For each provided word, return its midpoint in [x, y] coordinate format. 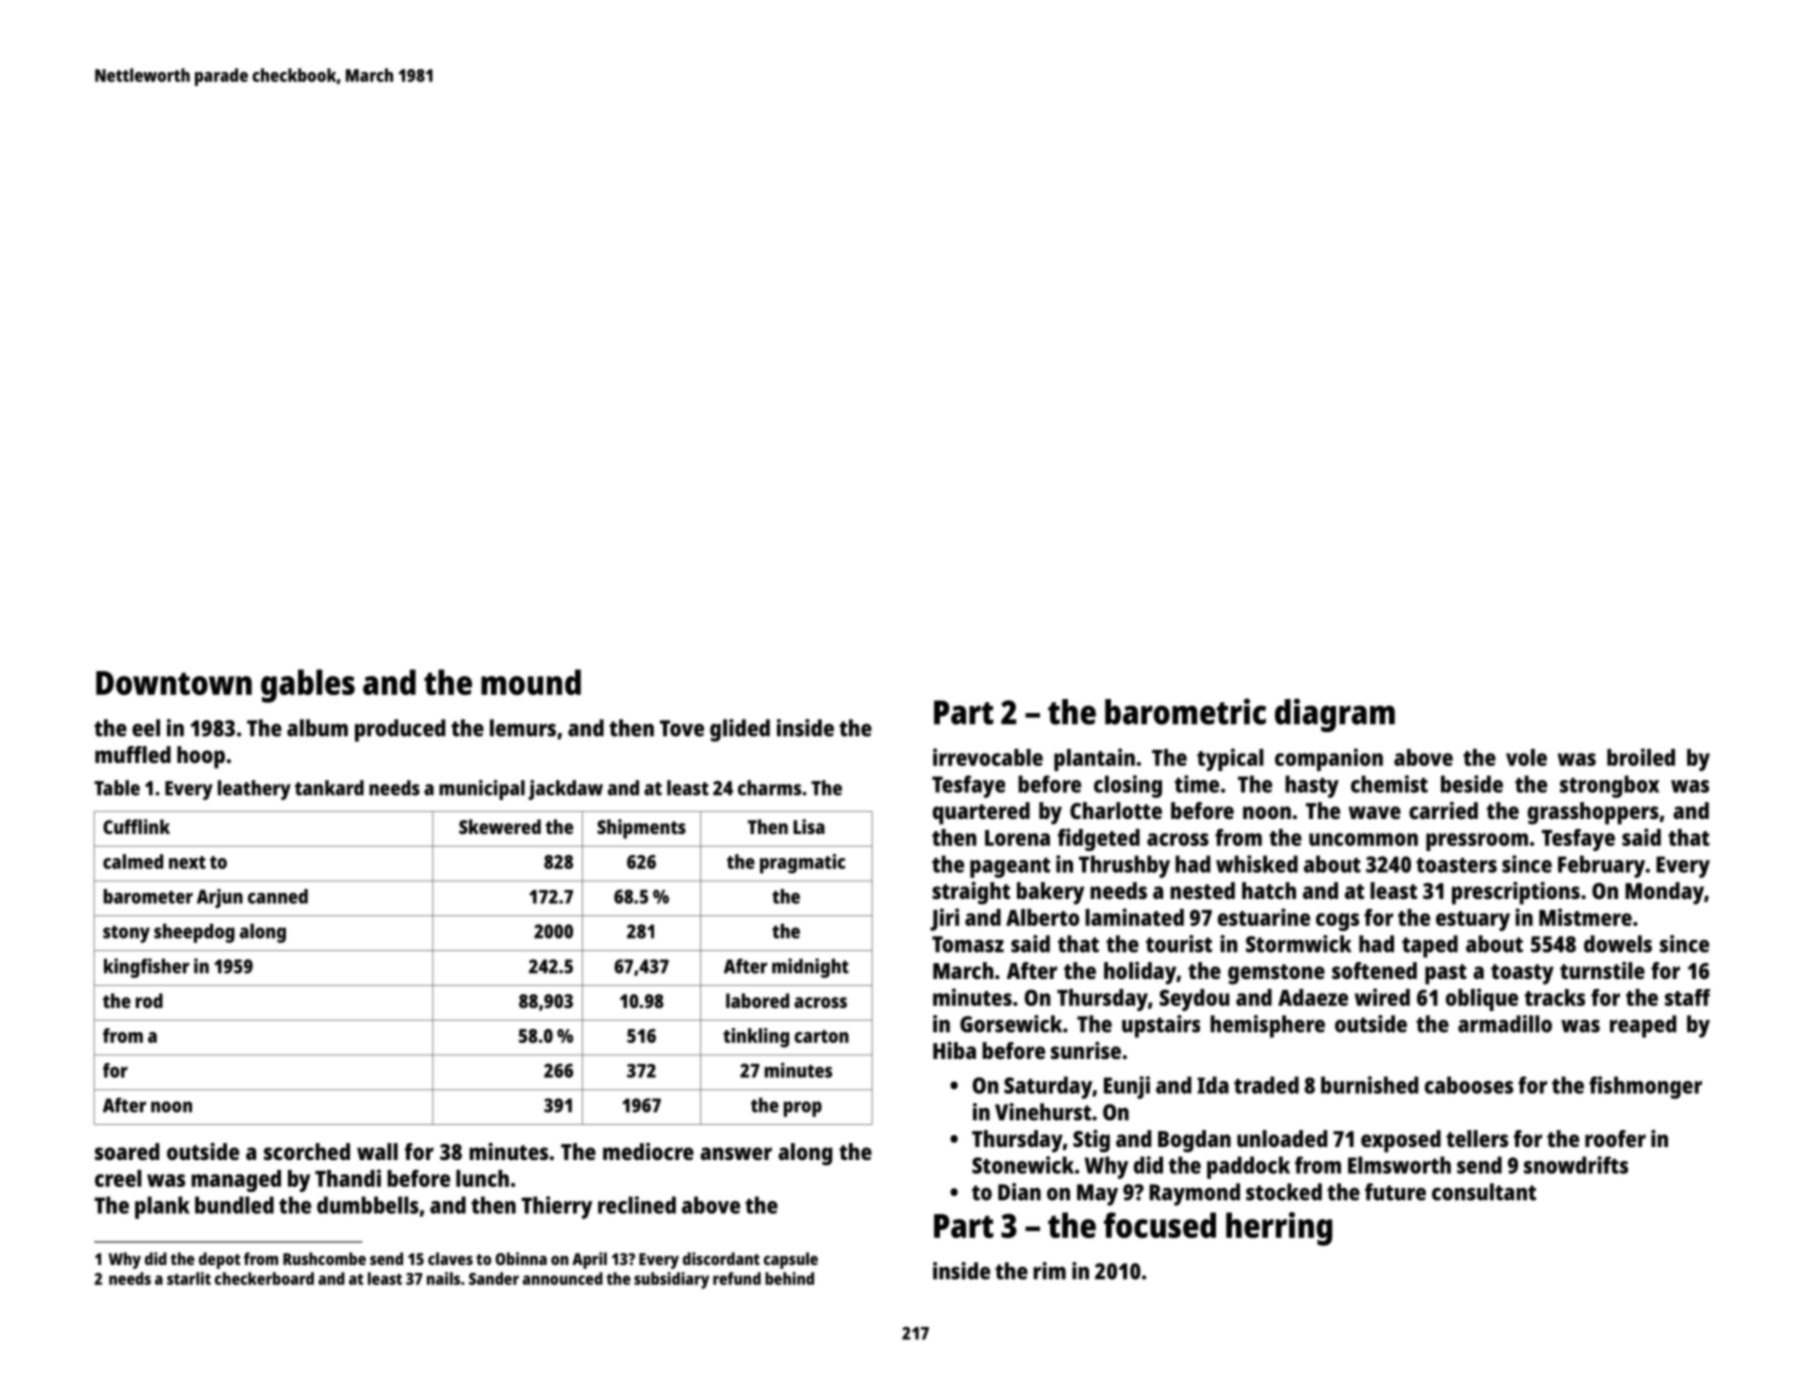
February [1601, 866]
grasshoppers [1593, 813]
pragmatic [802, 864]
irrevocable [988, 757]
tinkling [756, 1038]
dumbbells [368, 1205]
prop [803, 1109]
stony [126, 934]
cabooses [1469, 1085]
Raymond [1194, 1194]
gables [308, 686]
